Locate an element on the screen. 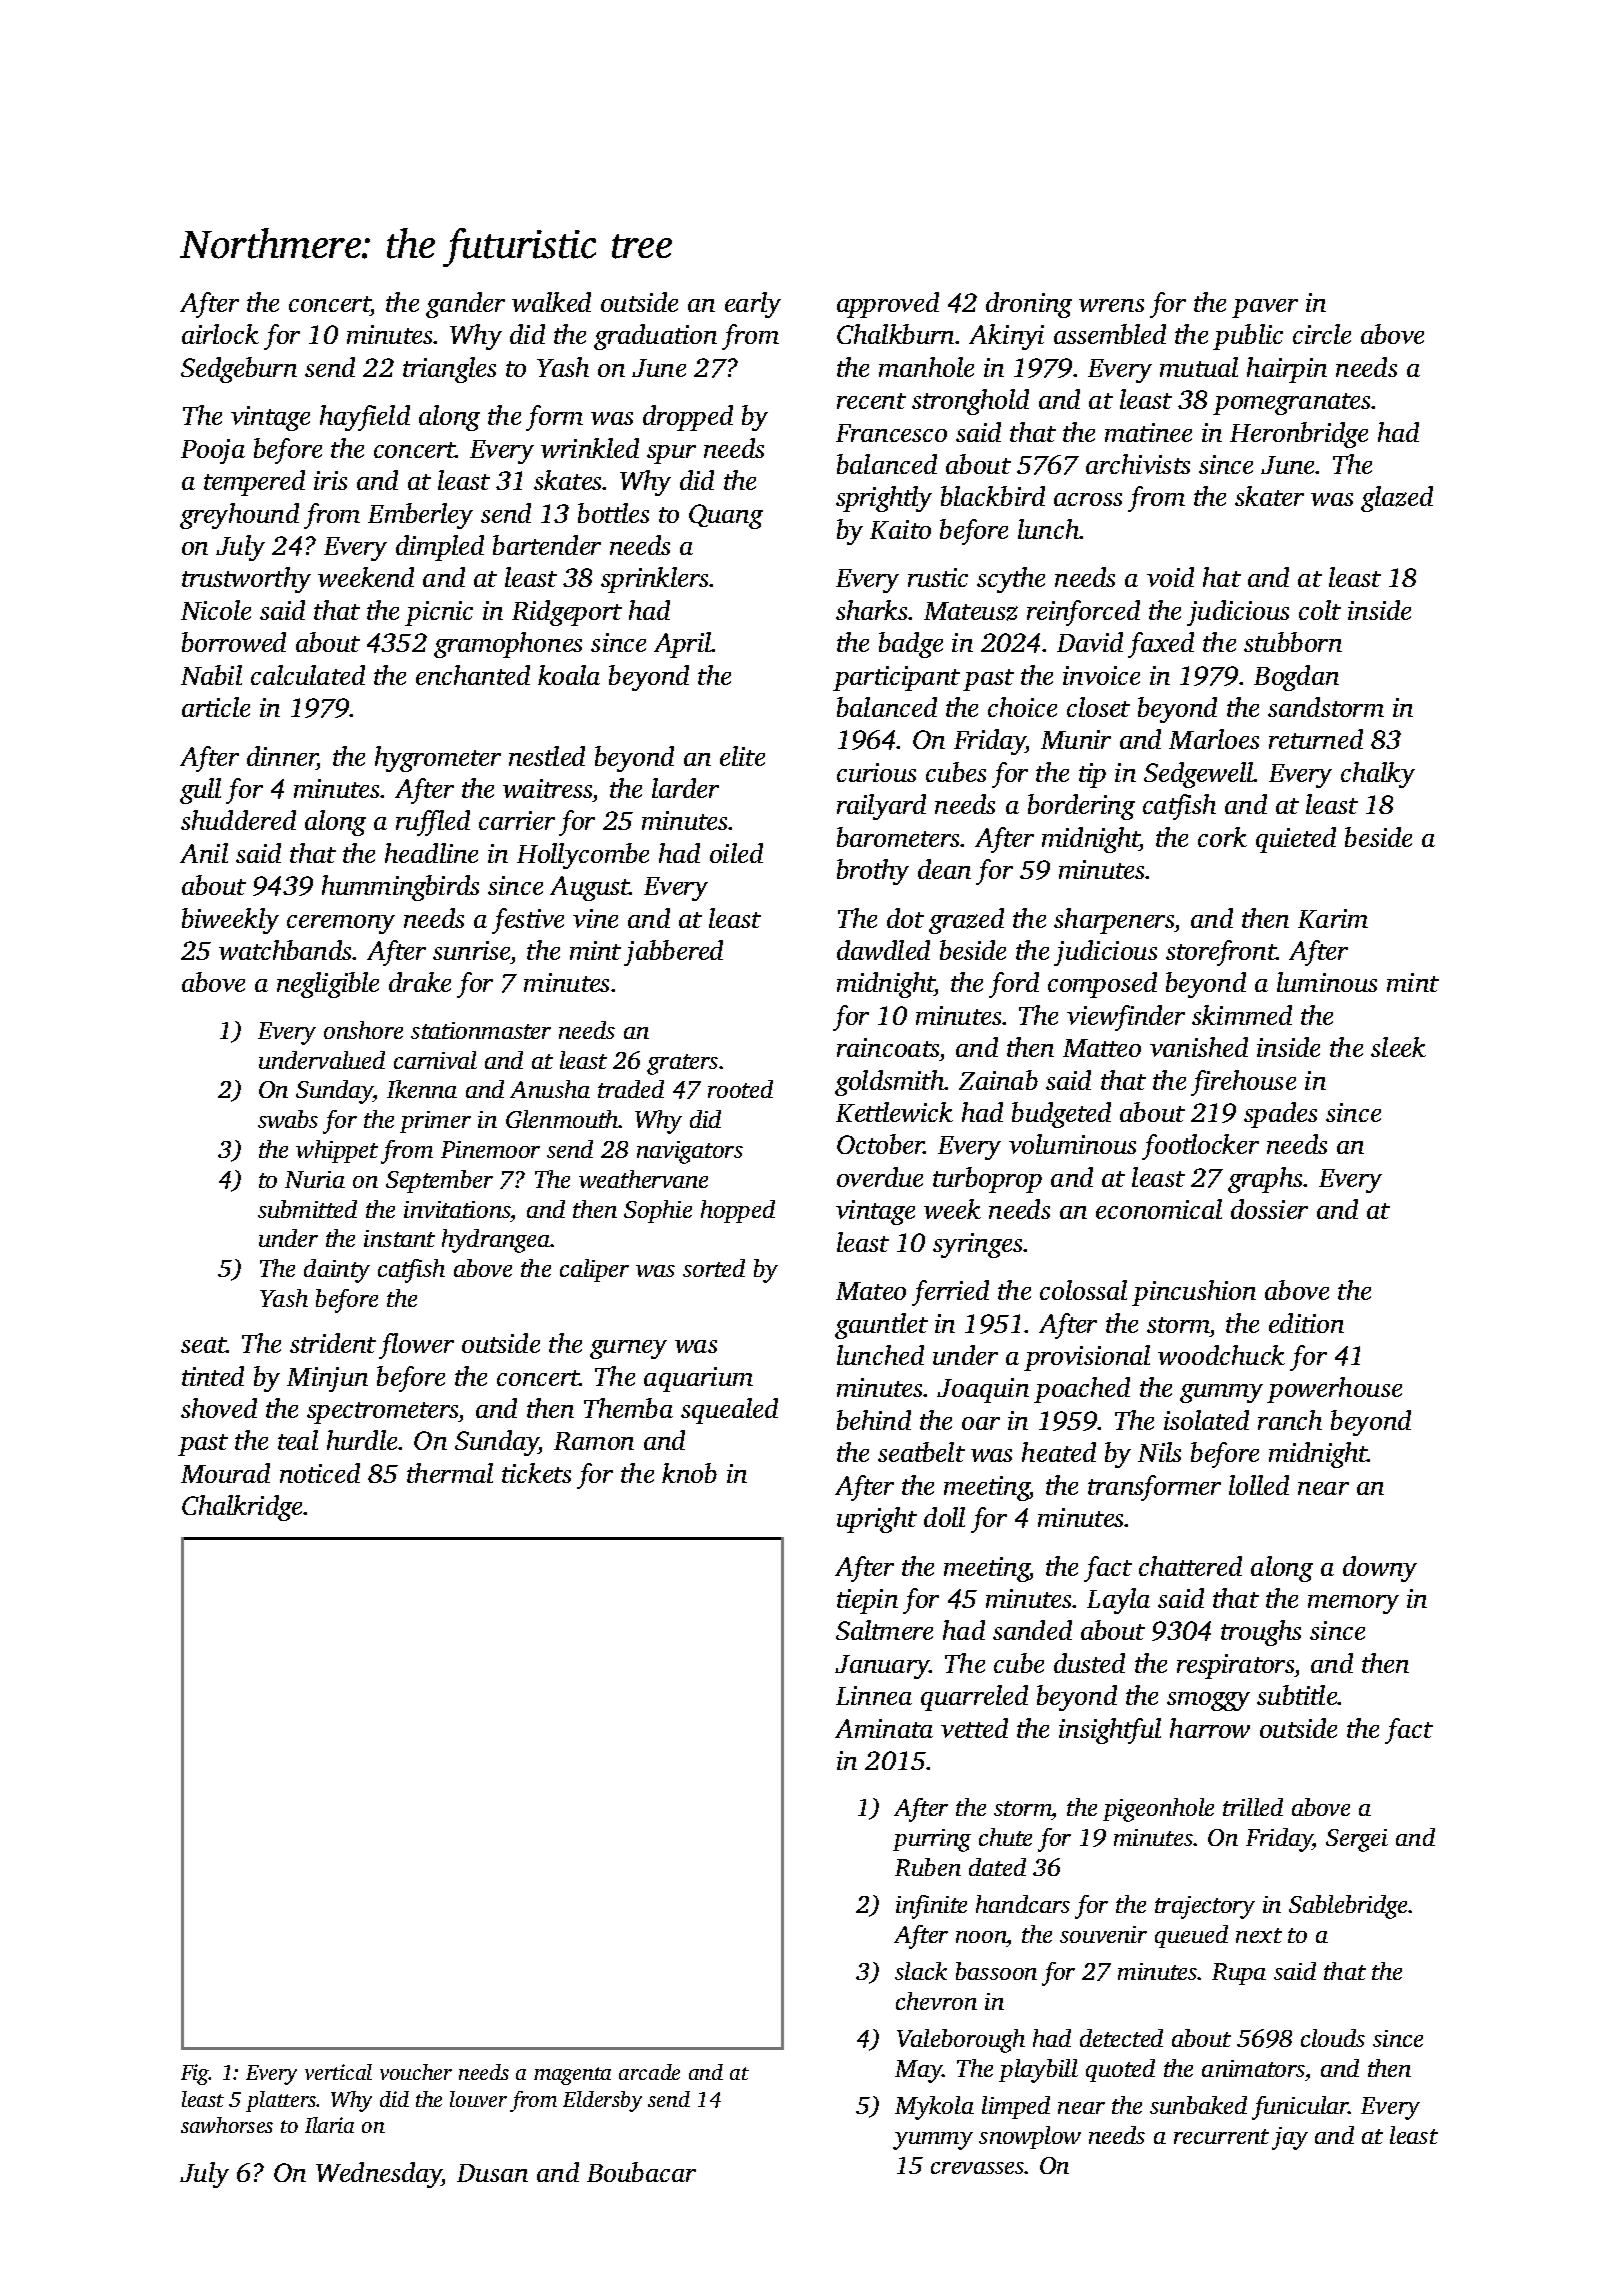 The width and height of the screenshot is (1620, 2292). triangles is located at coordinates (449, 370).
